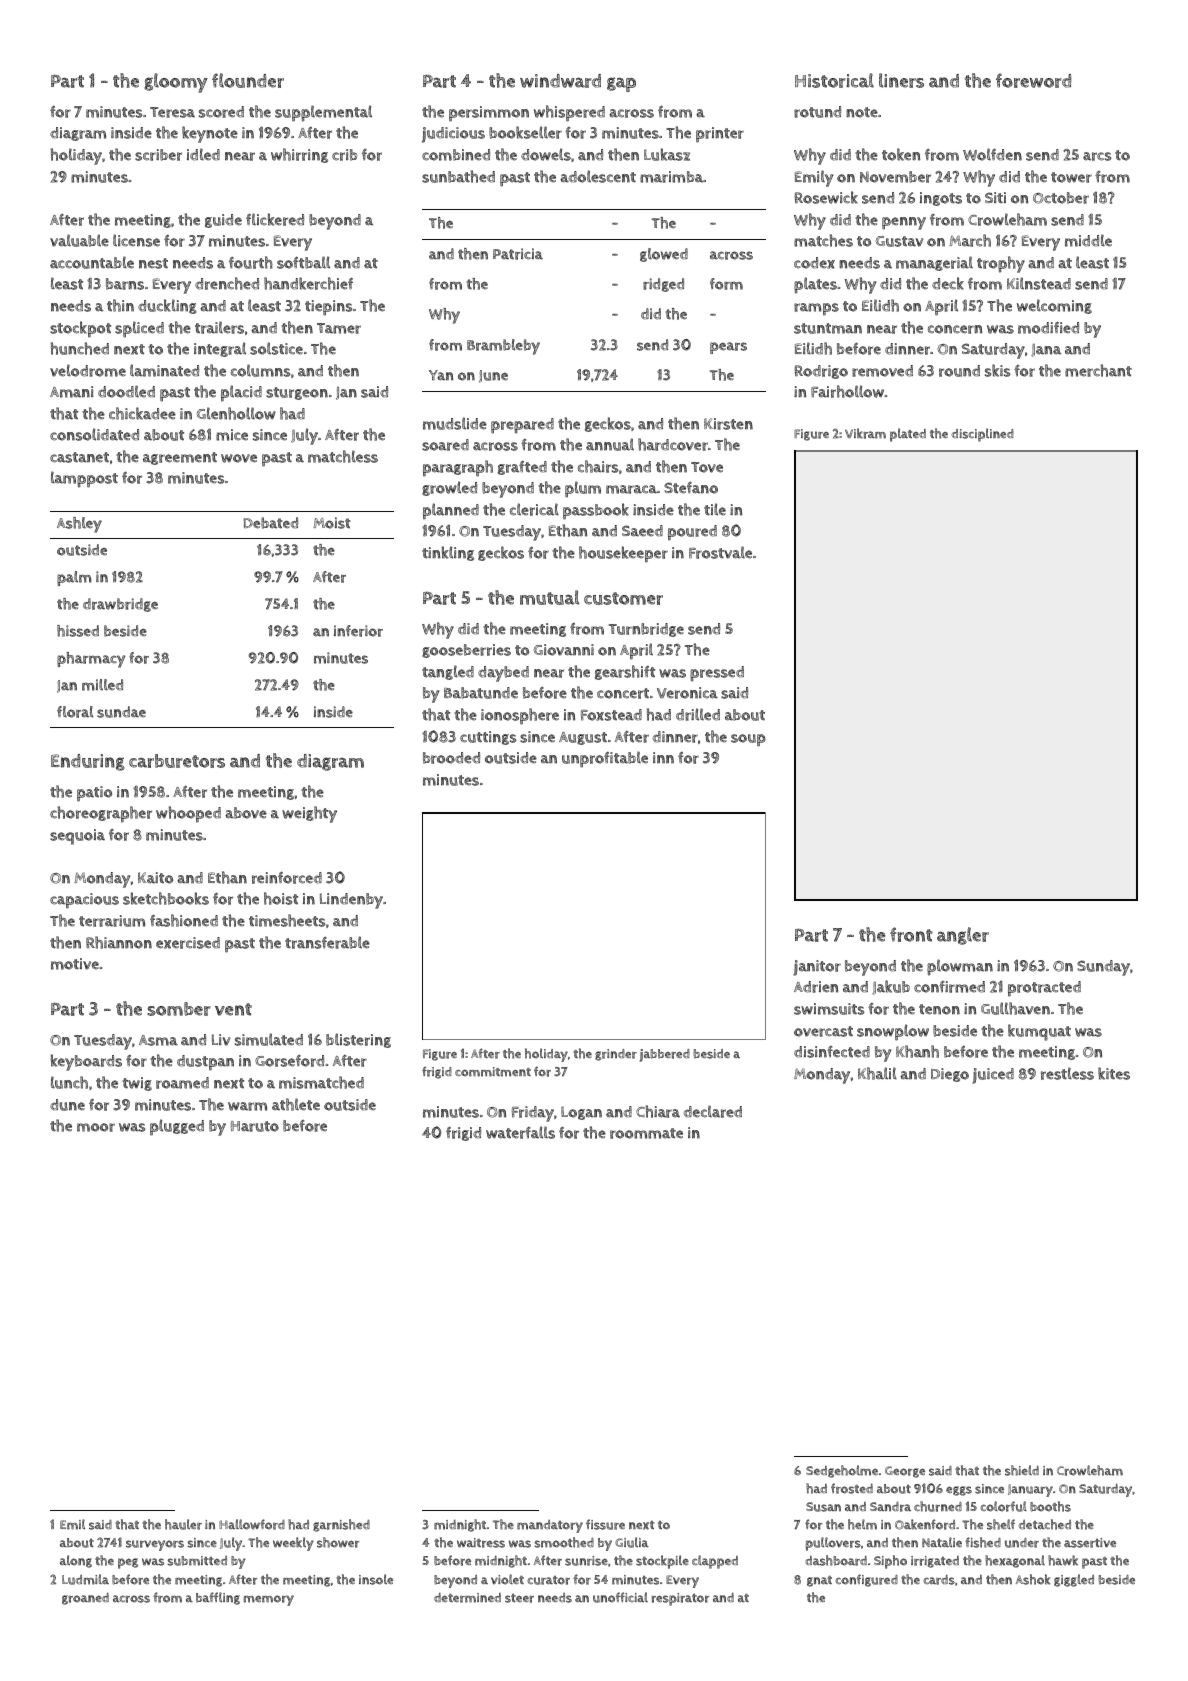 Image resolution: width=1188 pixels, height=1681 pixels. I want to click on waterfalls, so click(520, 1132).
